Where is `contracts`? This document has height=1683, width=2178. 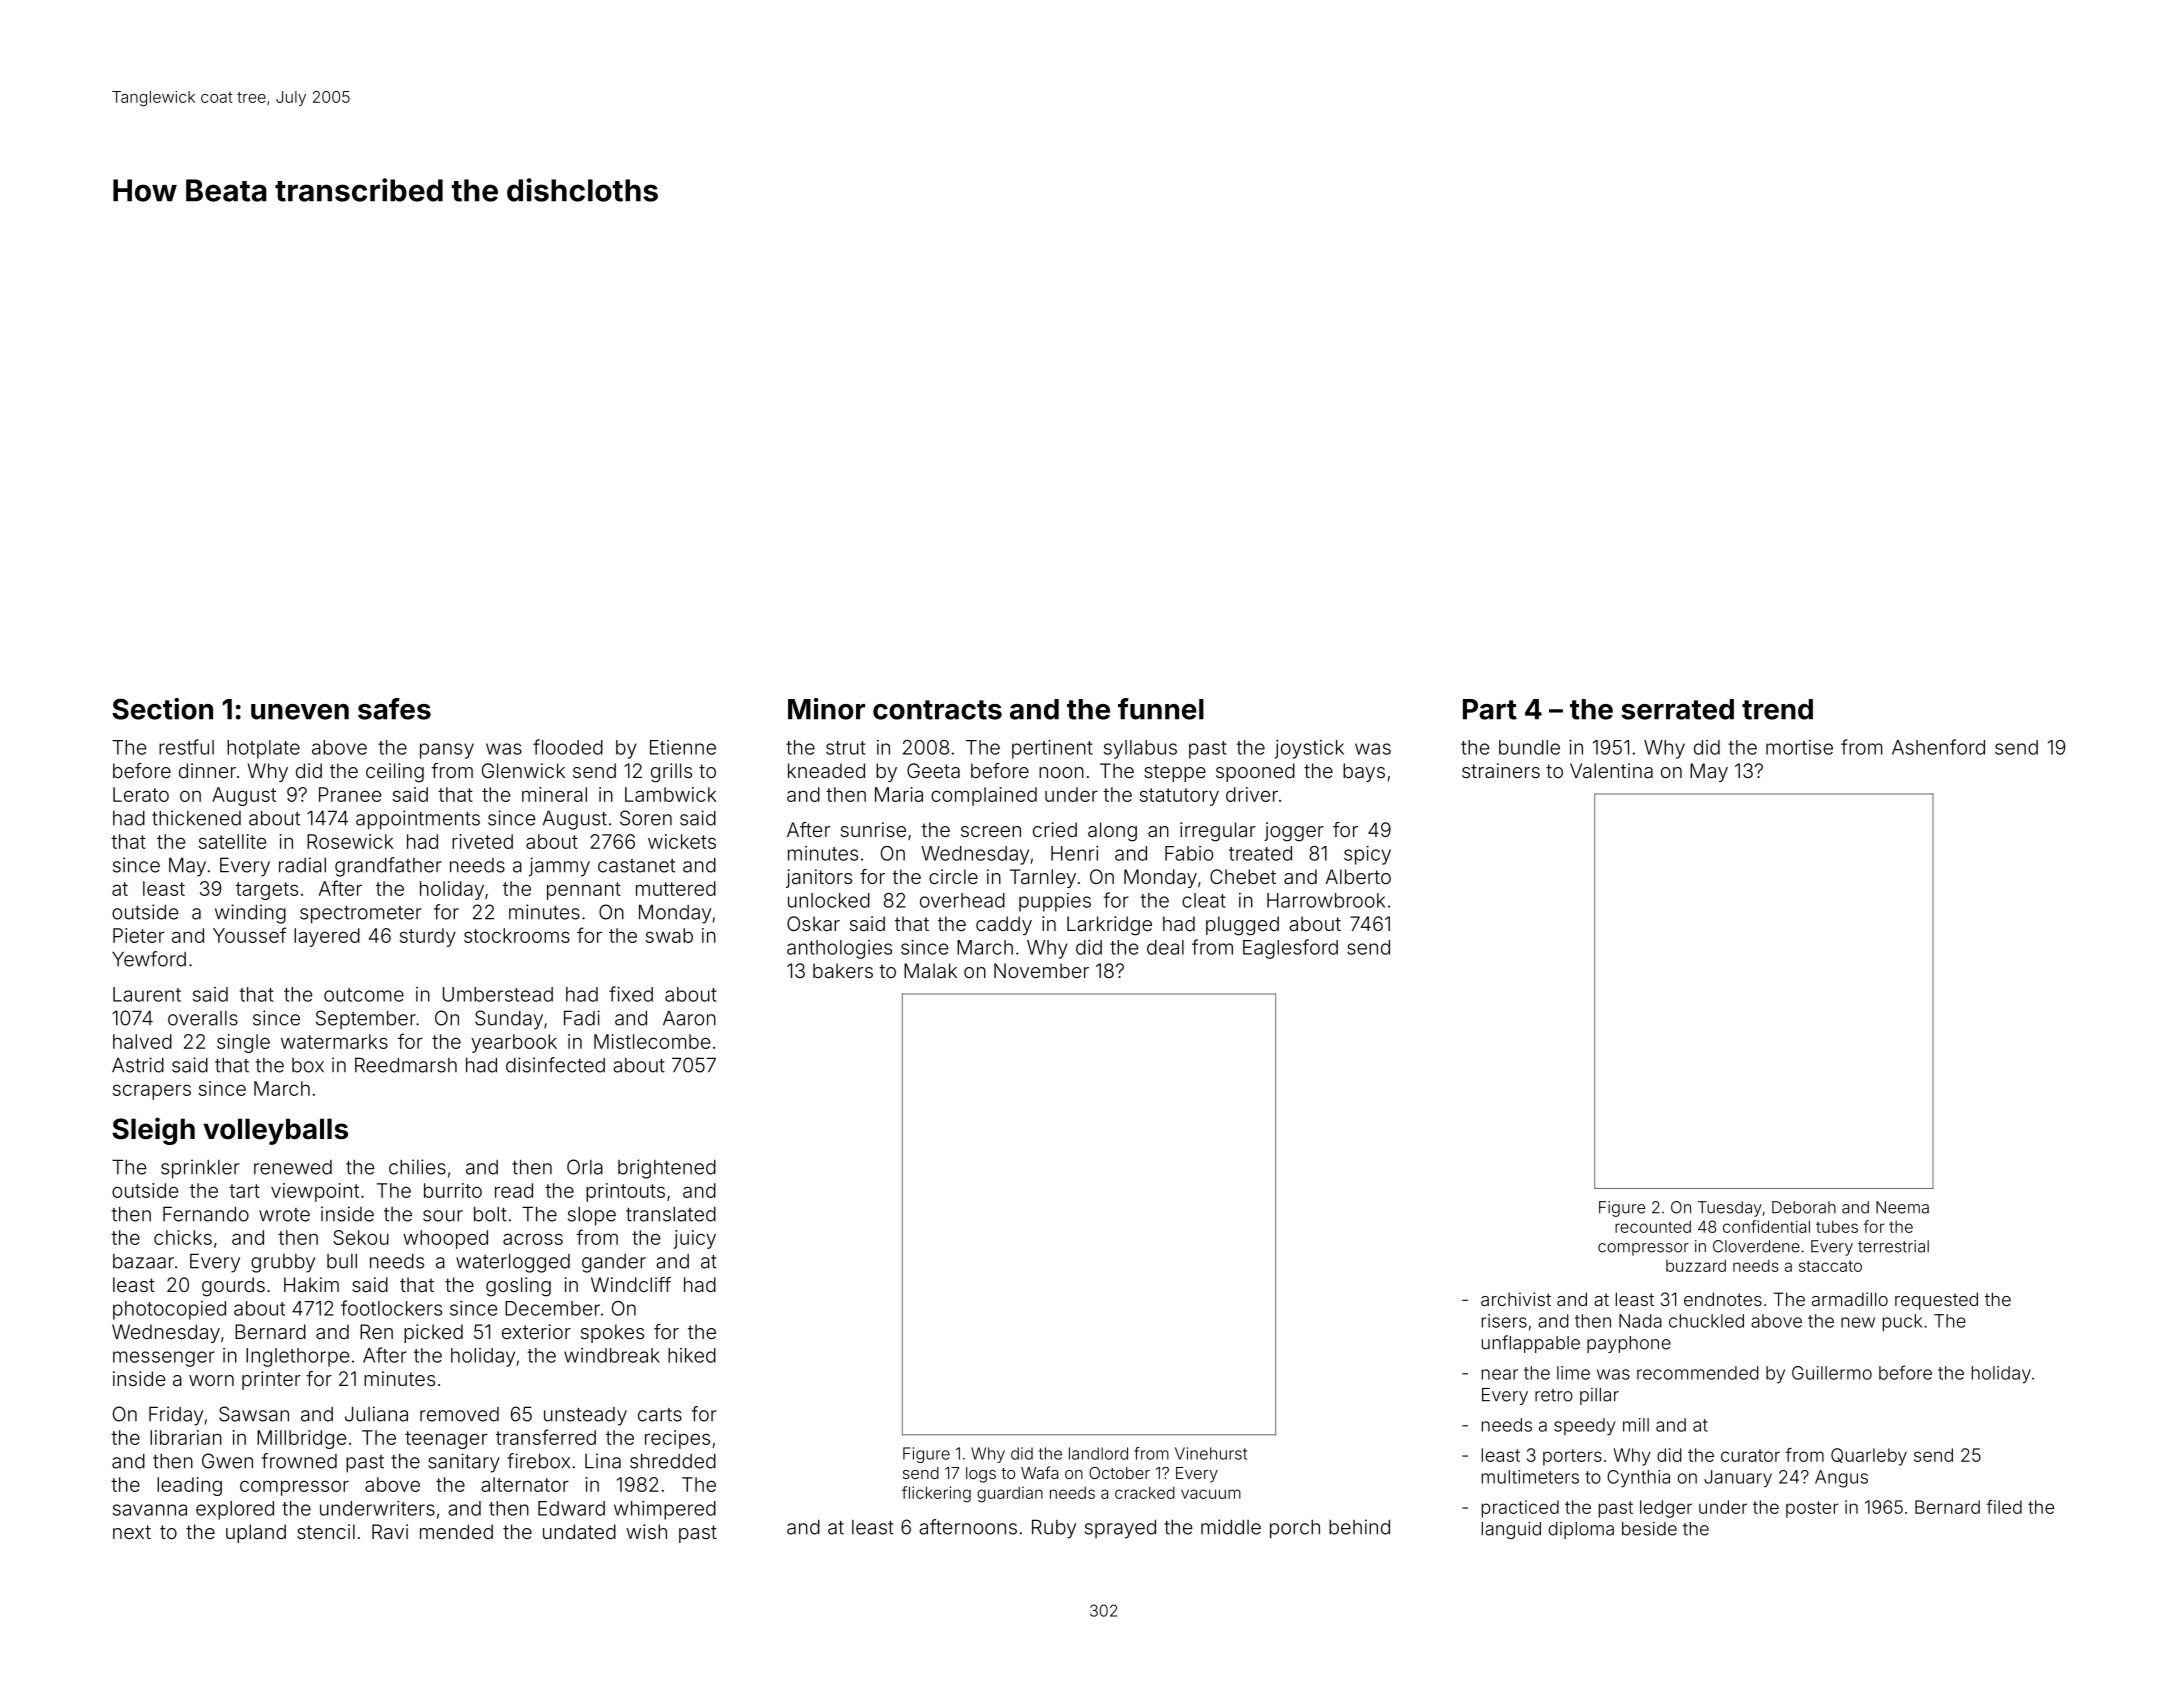
contracts is located at coordinates (937, 710).
